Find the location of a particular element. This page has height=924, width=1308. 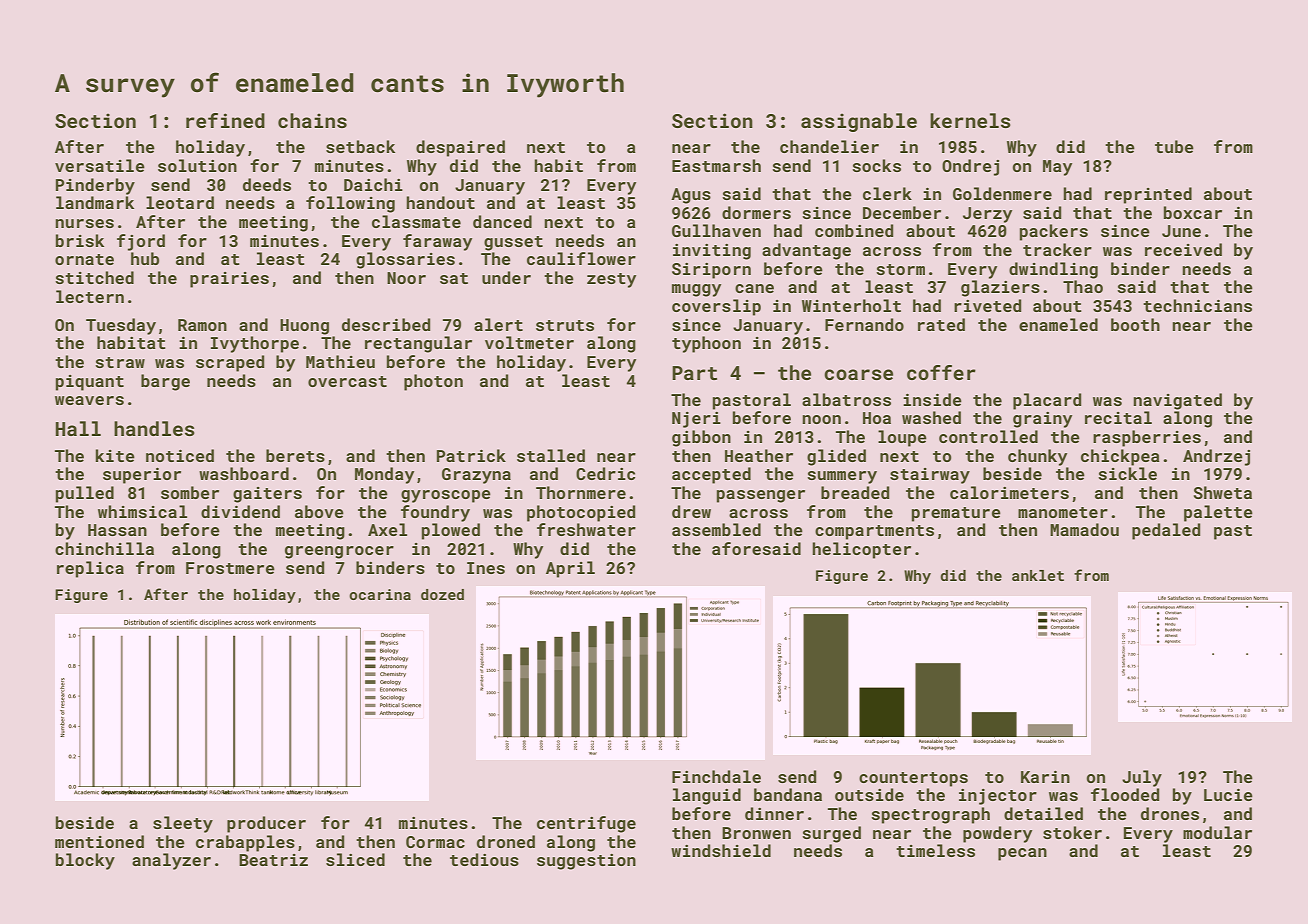

pulled is located at coordinates (85, 494).
